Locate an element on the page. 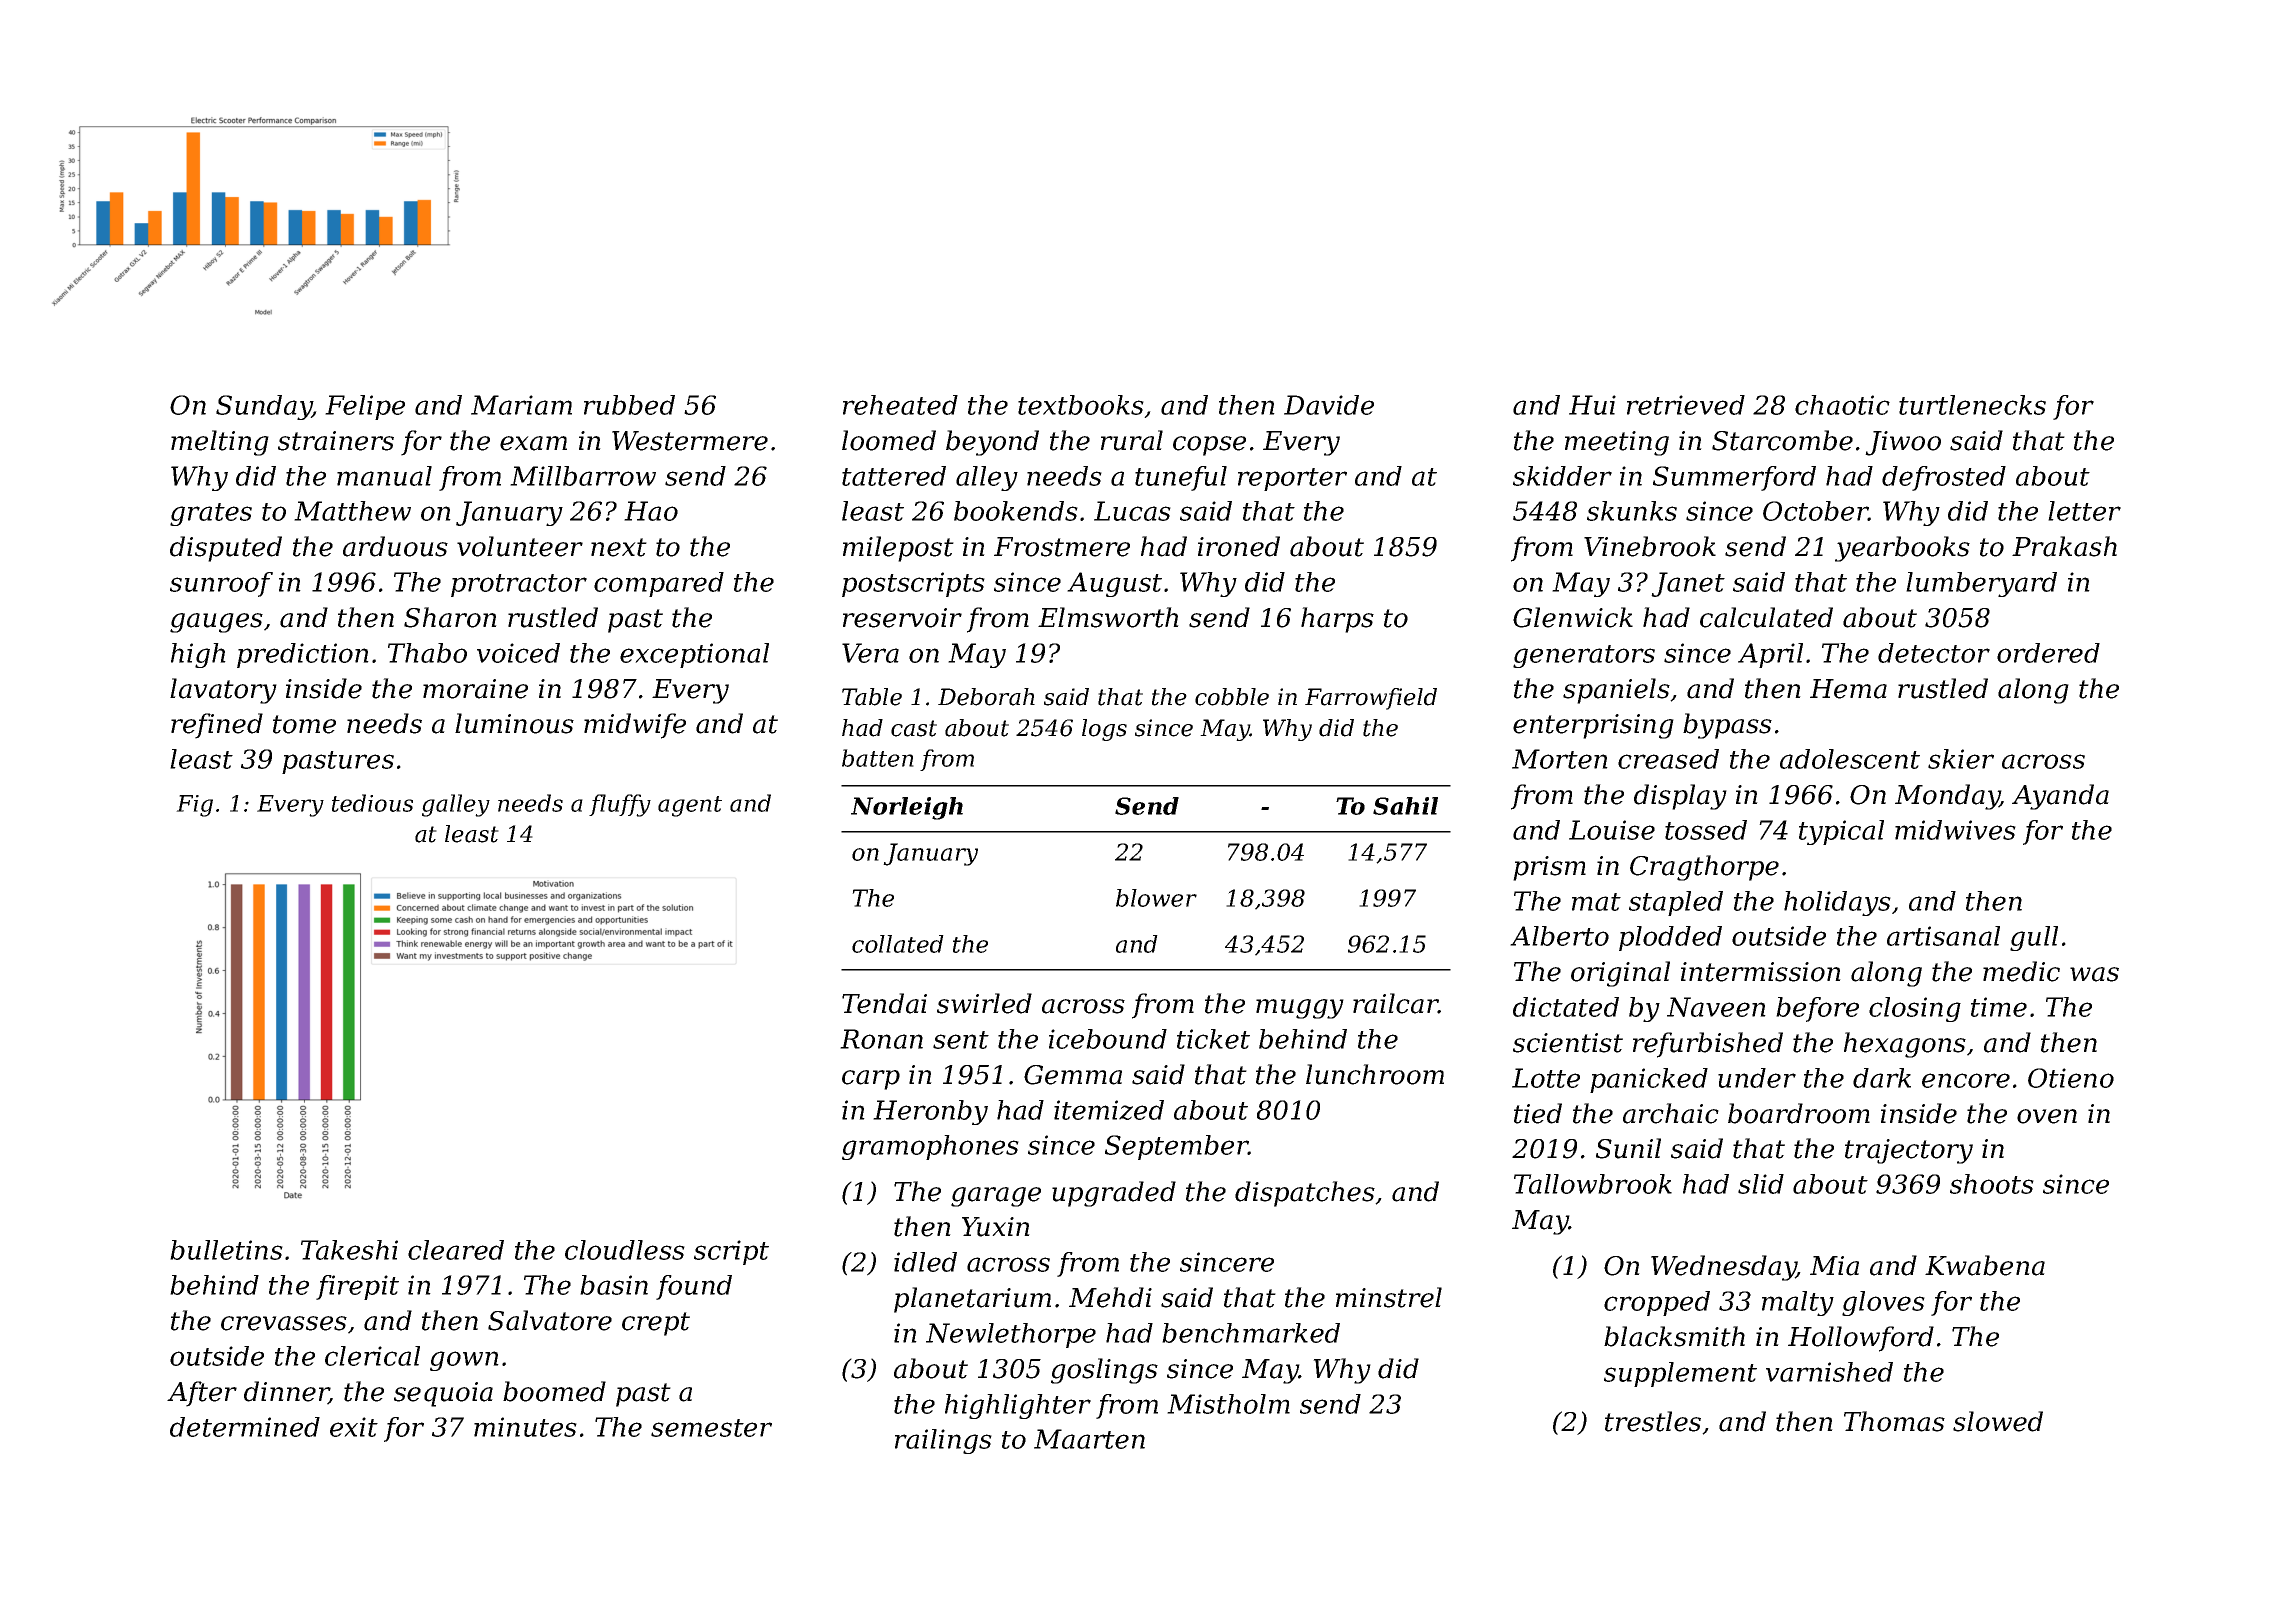 The image size is (2292, 1620). tuneful is located at coordinates (1181, 478).
